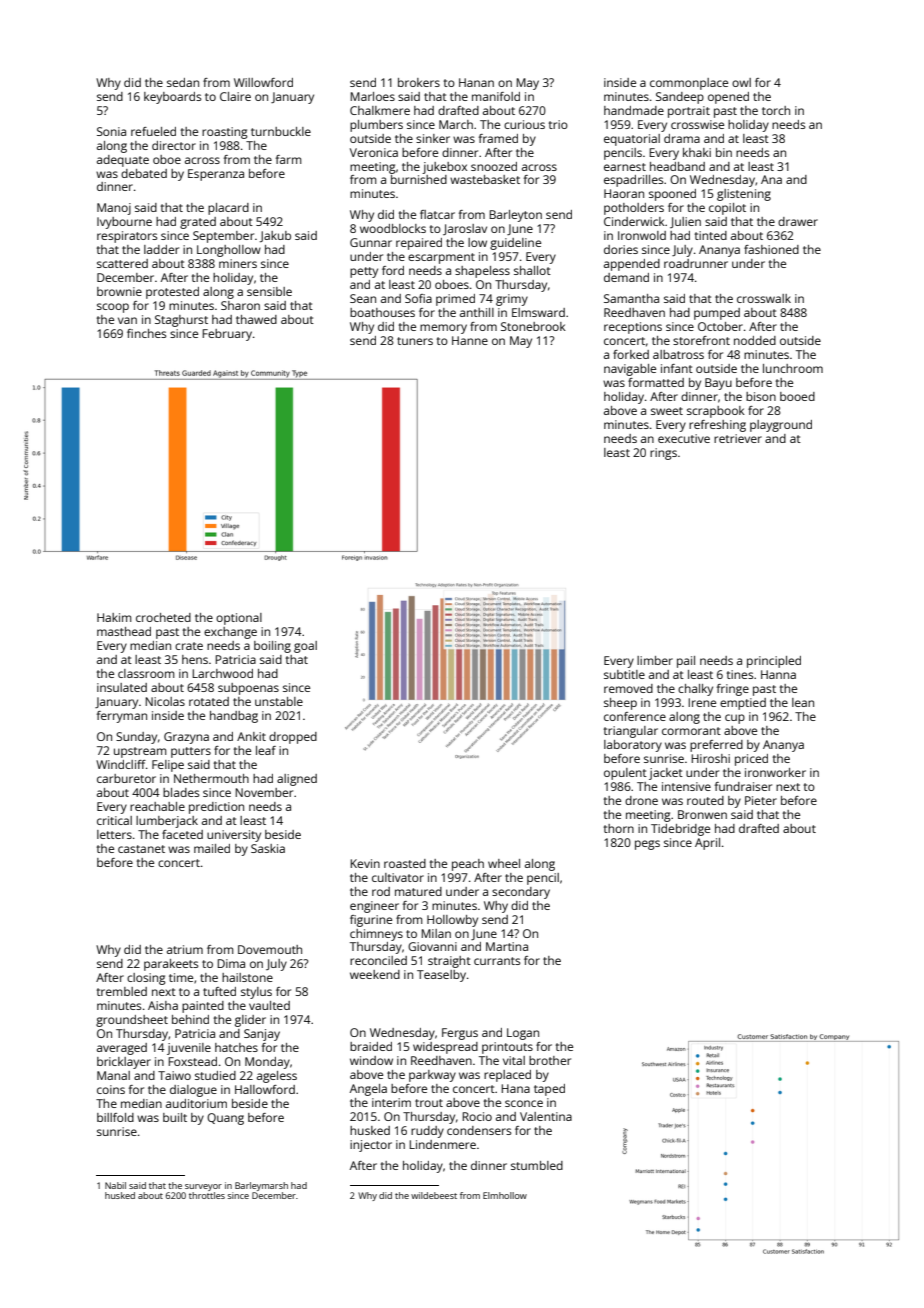  What do you see at coordinates (436, 933) in the screenshot?
I see `Milan` at bounding box center [436, 933].
